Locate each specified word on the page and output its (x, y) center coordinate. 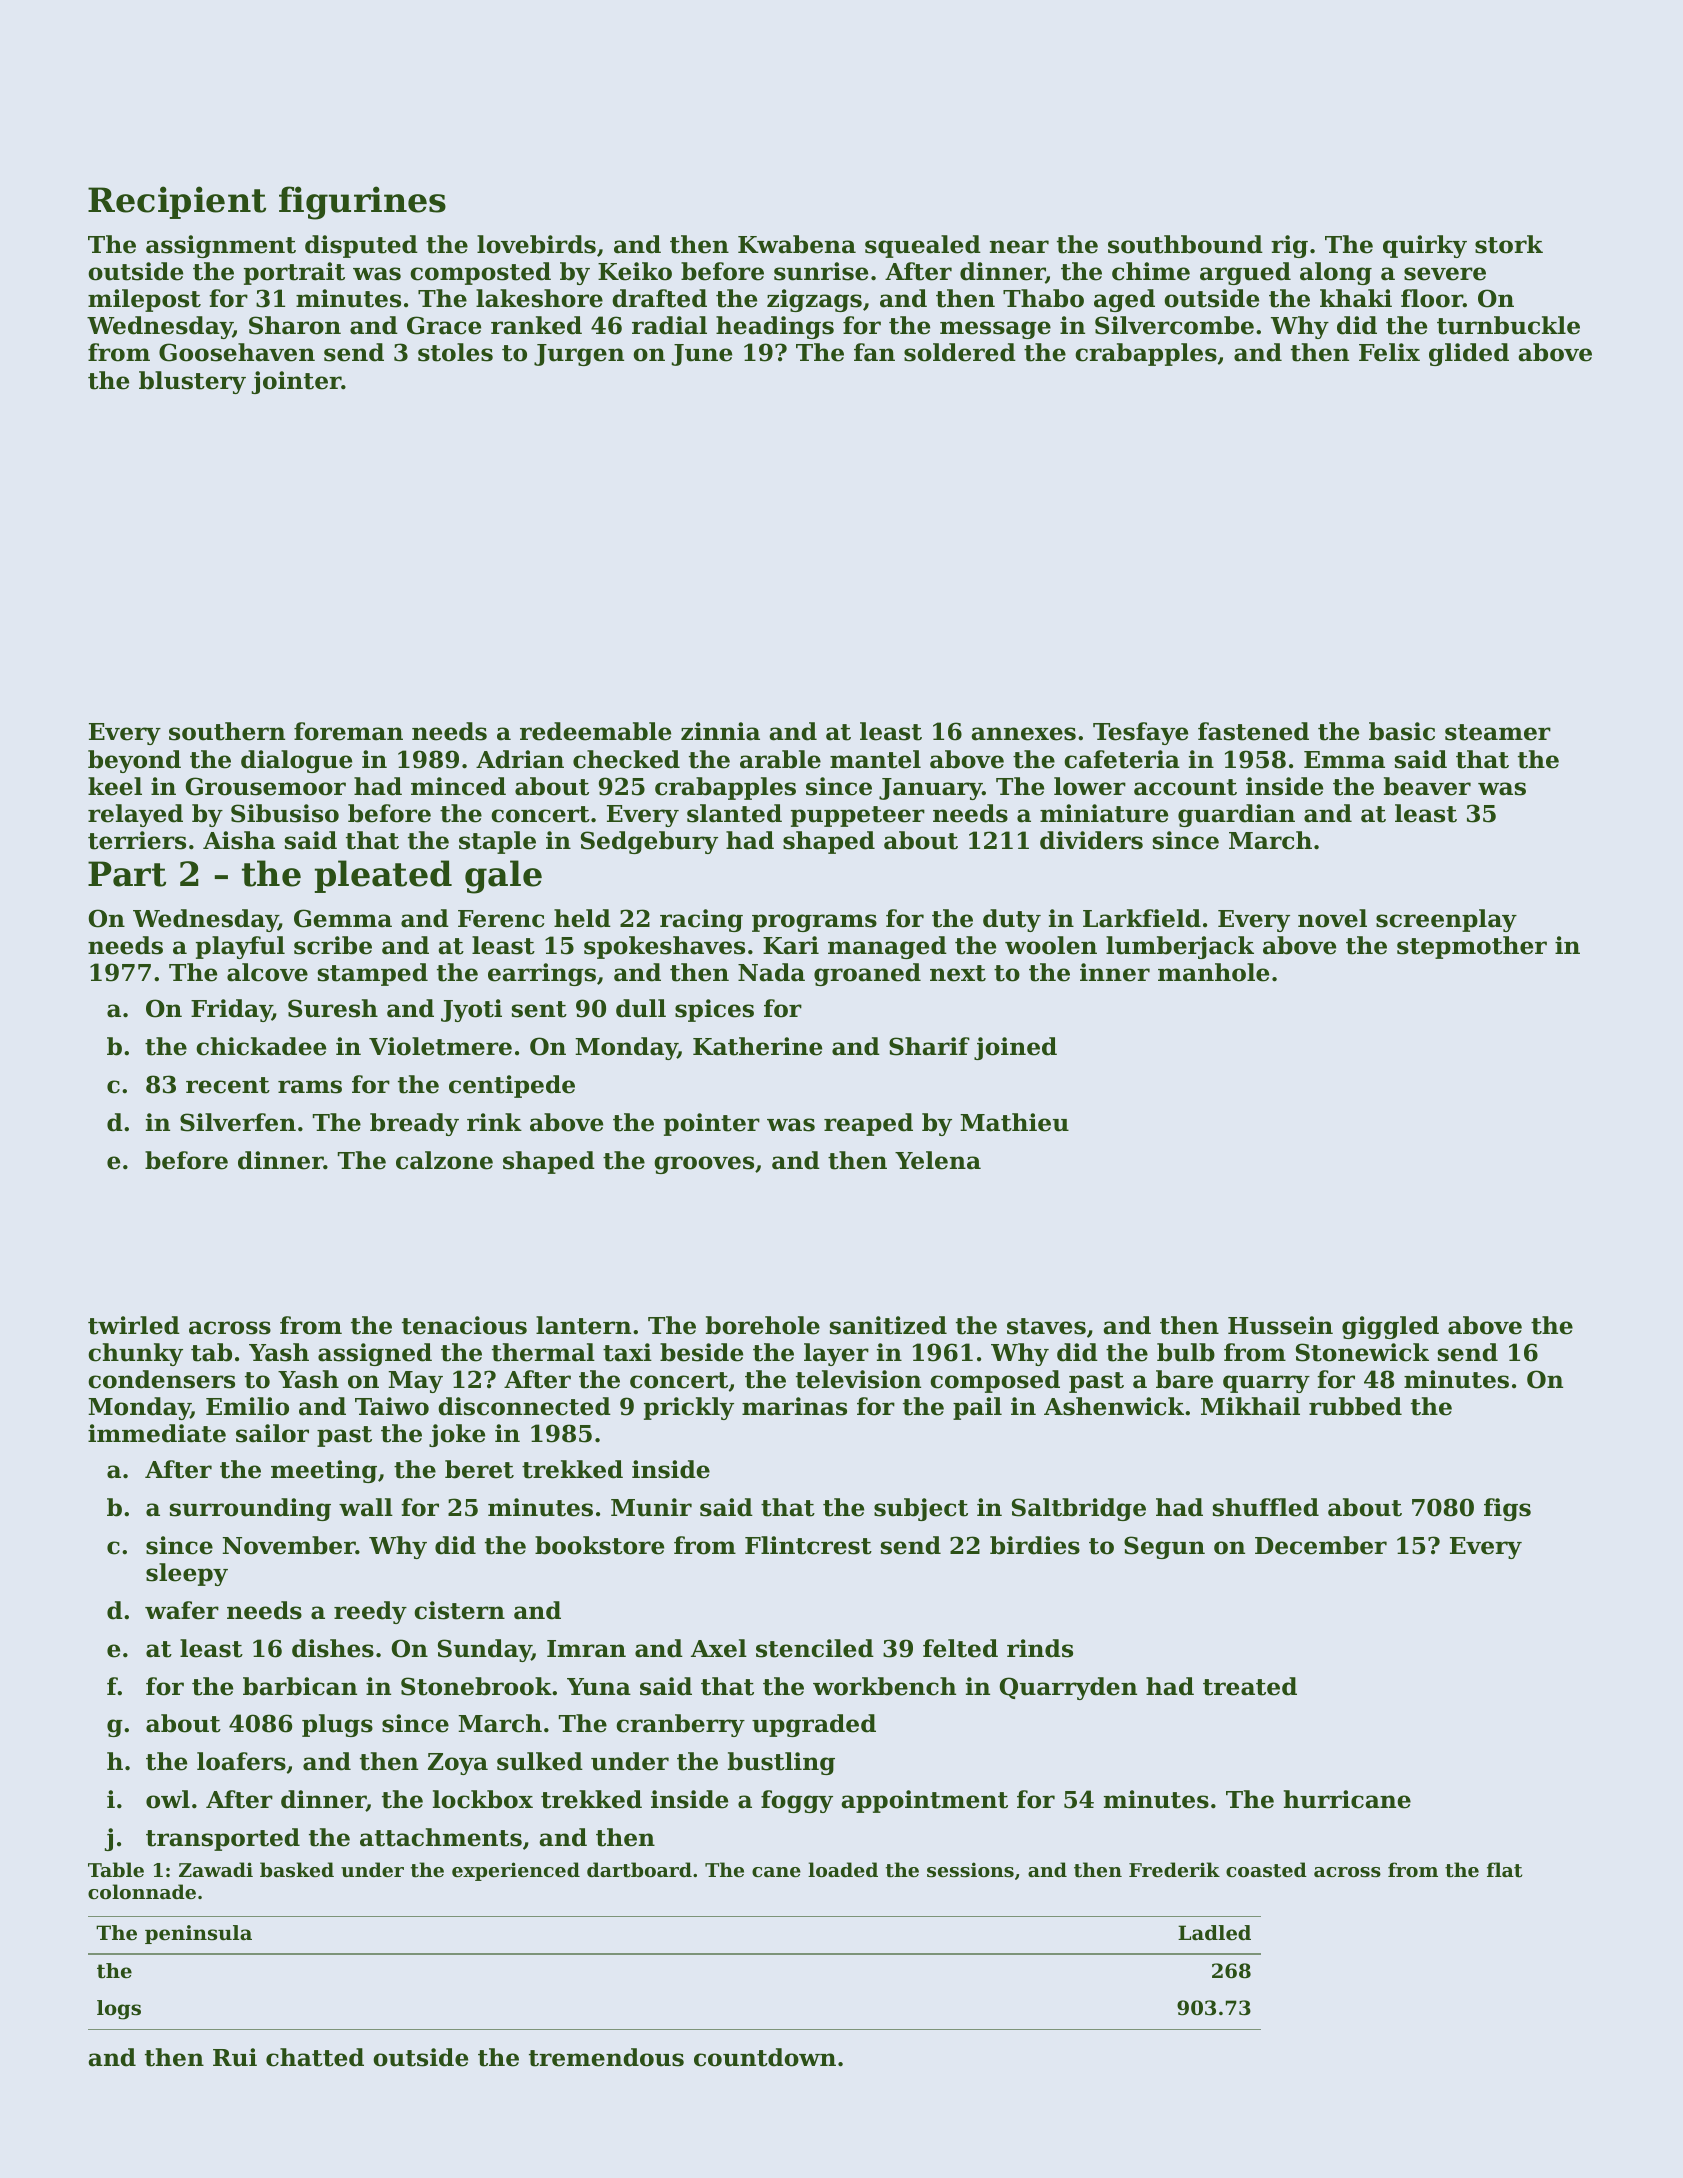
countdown (765, 2057)
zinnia (720, 731)
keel (115, 786)
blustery (192, 382)
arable (780, 759)
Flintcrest (808, 1545)
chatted (315, 2057)
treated (1250, 1686)
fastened (1253, 731)
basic (1402, 731)
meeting (324, 1471)
